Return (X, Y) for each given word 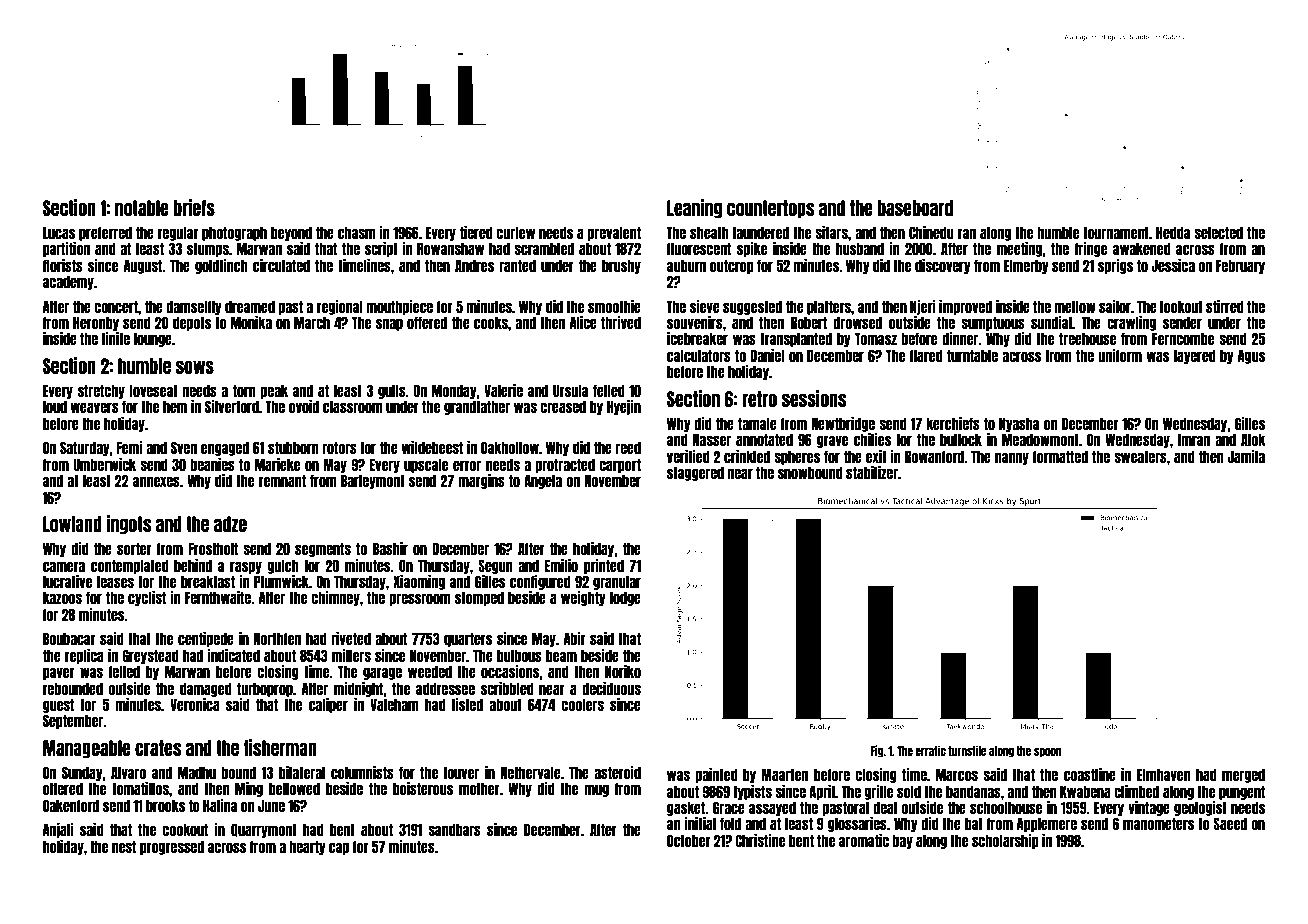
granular (617, 582)
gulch (283, 566)
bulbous (519, 655)
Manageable (87, 749)
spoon (1048, 752)
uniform (1120, 355)
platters (829, 307)
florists (63, 265)
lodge (625, 598)
